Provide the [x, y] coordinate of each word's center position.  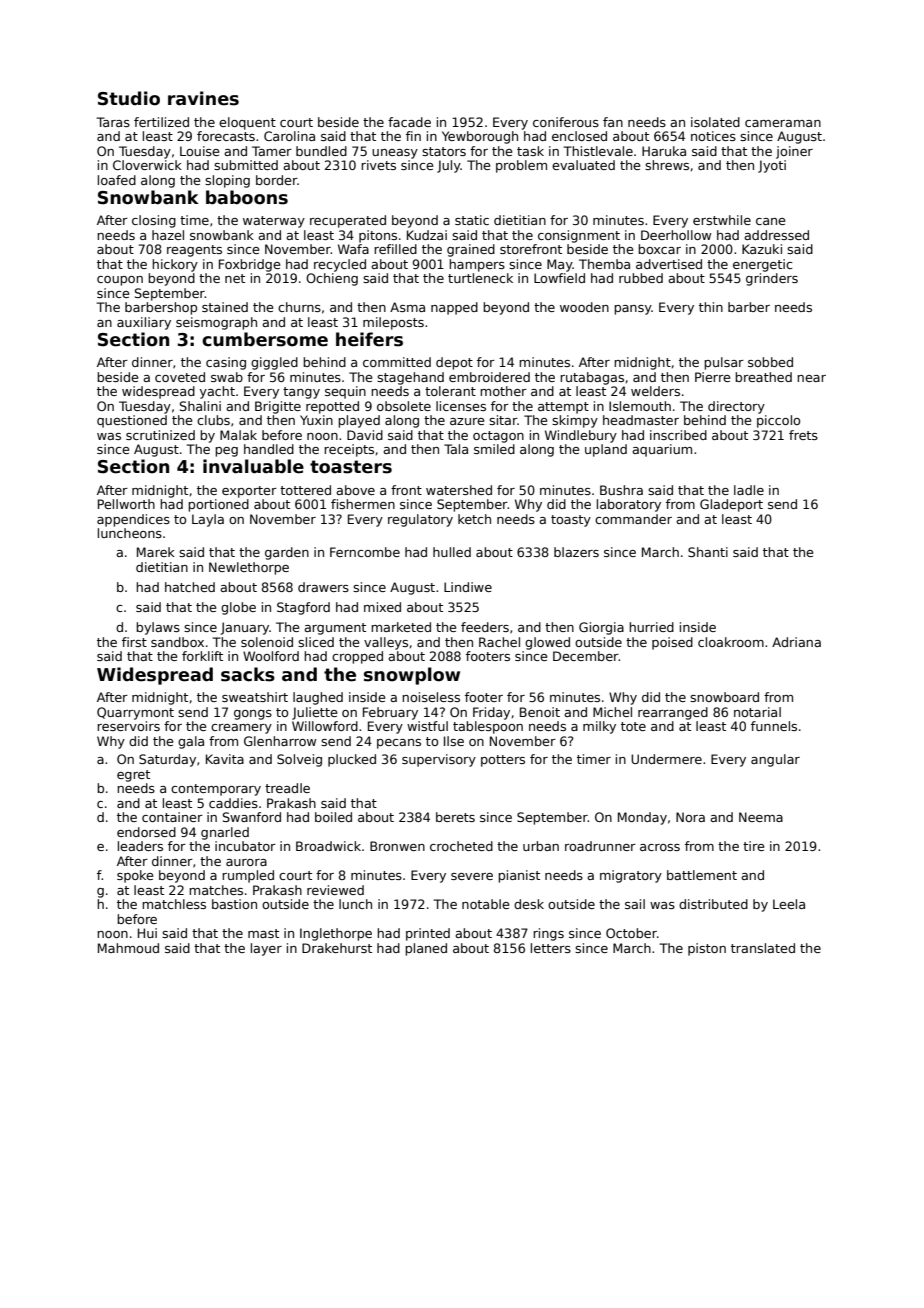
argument [335, 629]
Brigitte [278, 407]
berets [455, 817]
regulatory [420, 520]
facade [409, 122]
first [134, 642]
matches [216, 890]
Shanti [708, 552]
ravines [203, 98]
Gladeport [731, 505]
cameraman [783, 123]
